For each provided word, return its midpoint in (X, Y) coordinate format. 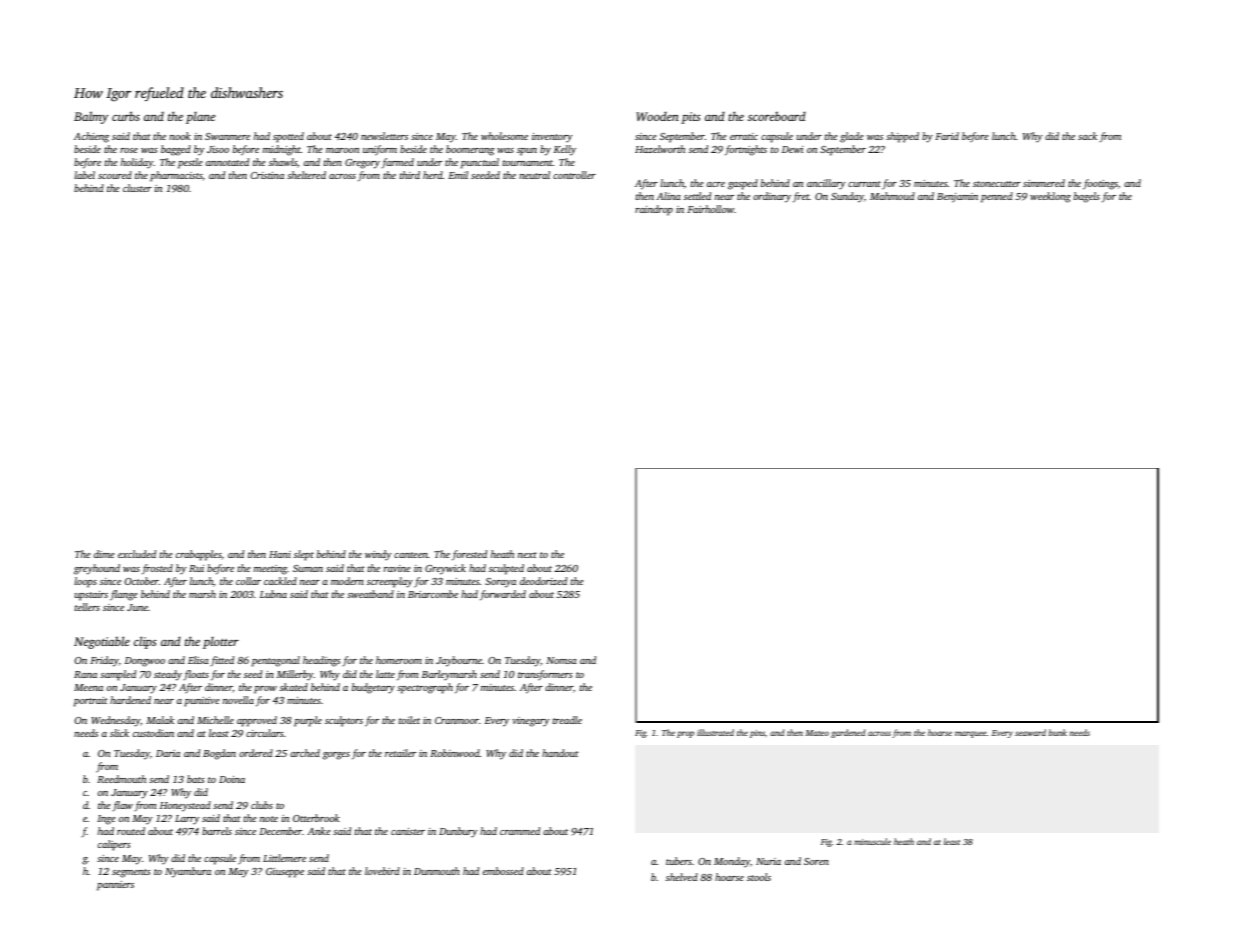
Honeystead (185, 806)
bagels (1087, 197)
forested (469, 555)
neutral (534, 175)
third (410, 175)
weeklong (1050, 197)
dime (104, 554)
